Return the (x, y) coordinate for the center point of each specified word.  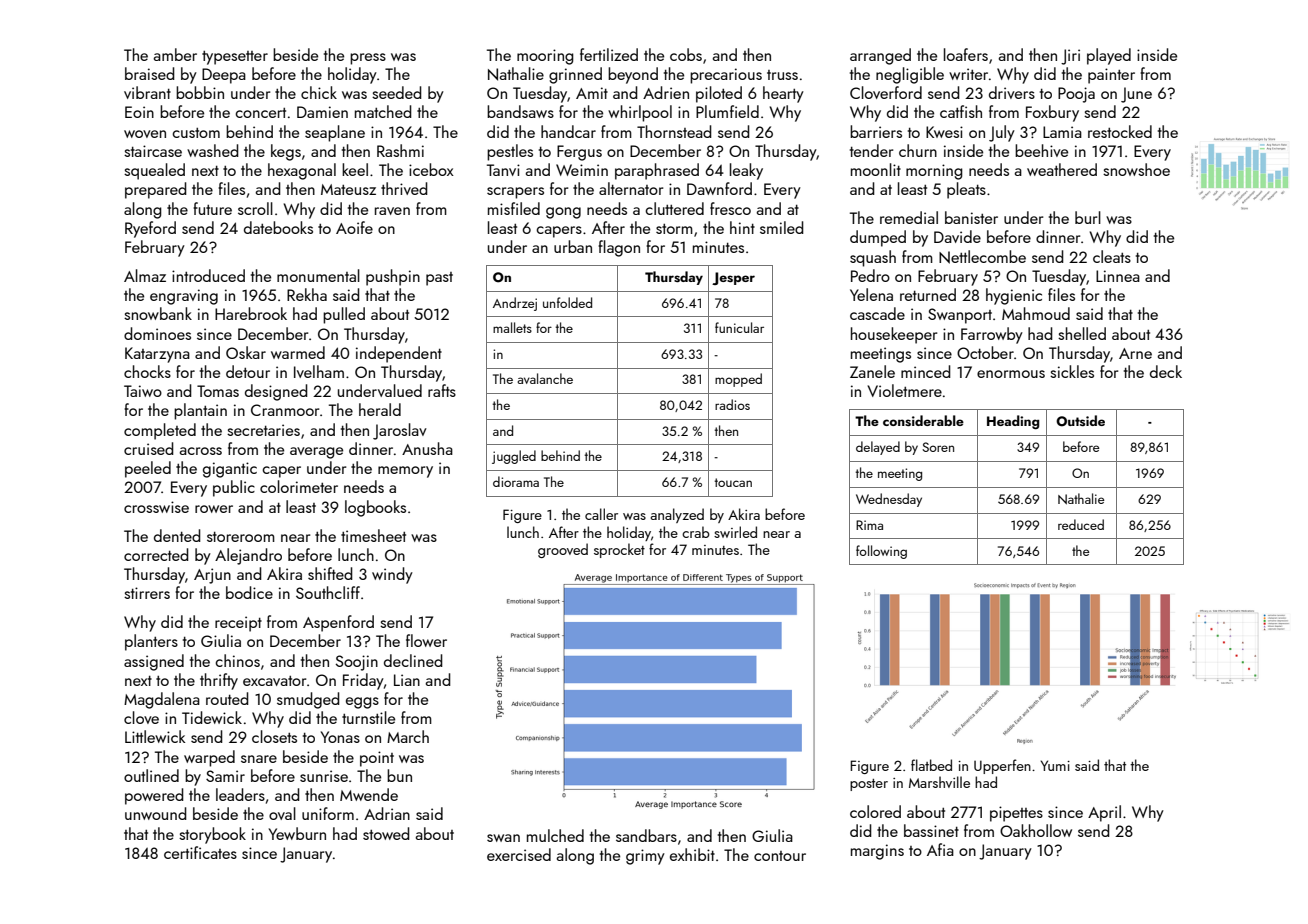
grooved (563, 550)
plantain (200, 411)
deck (1166, 371)
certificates (200, 852)
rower (214, 509)
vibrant (147, 92)
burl (1088, 217)
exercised (519, 854)
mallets (512, 327)
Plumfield (727, 111)
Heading (1013, 422)
